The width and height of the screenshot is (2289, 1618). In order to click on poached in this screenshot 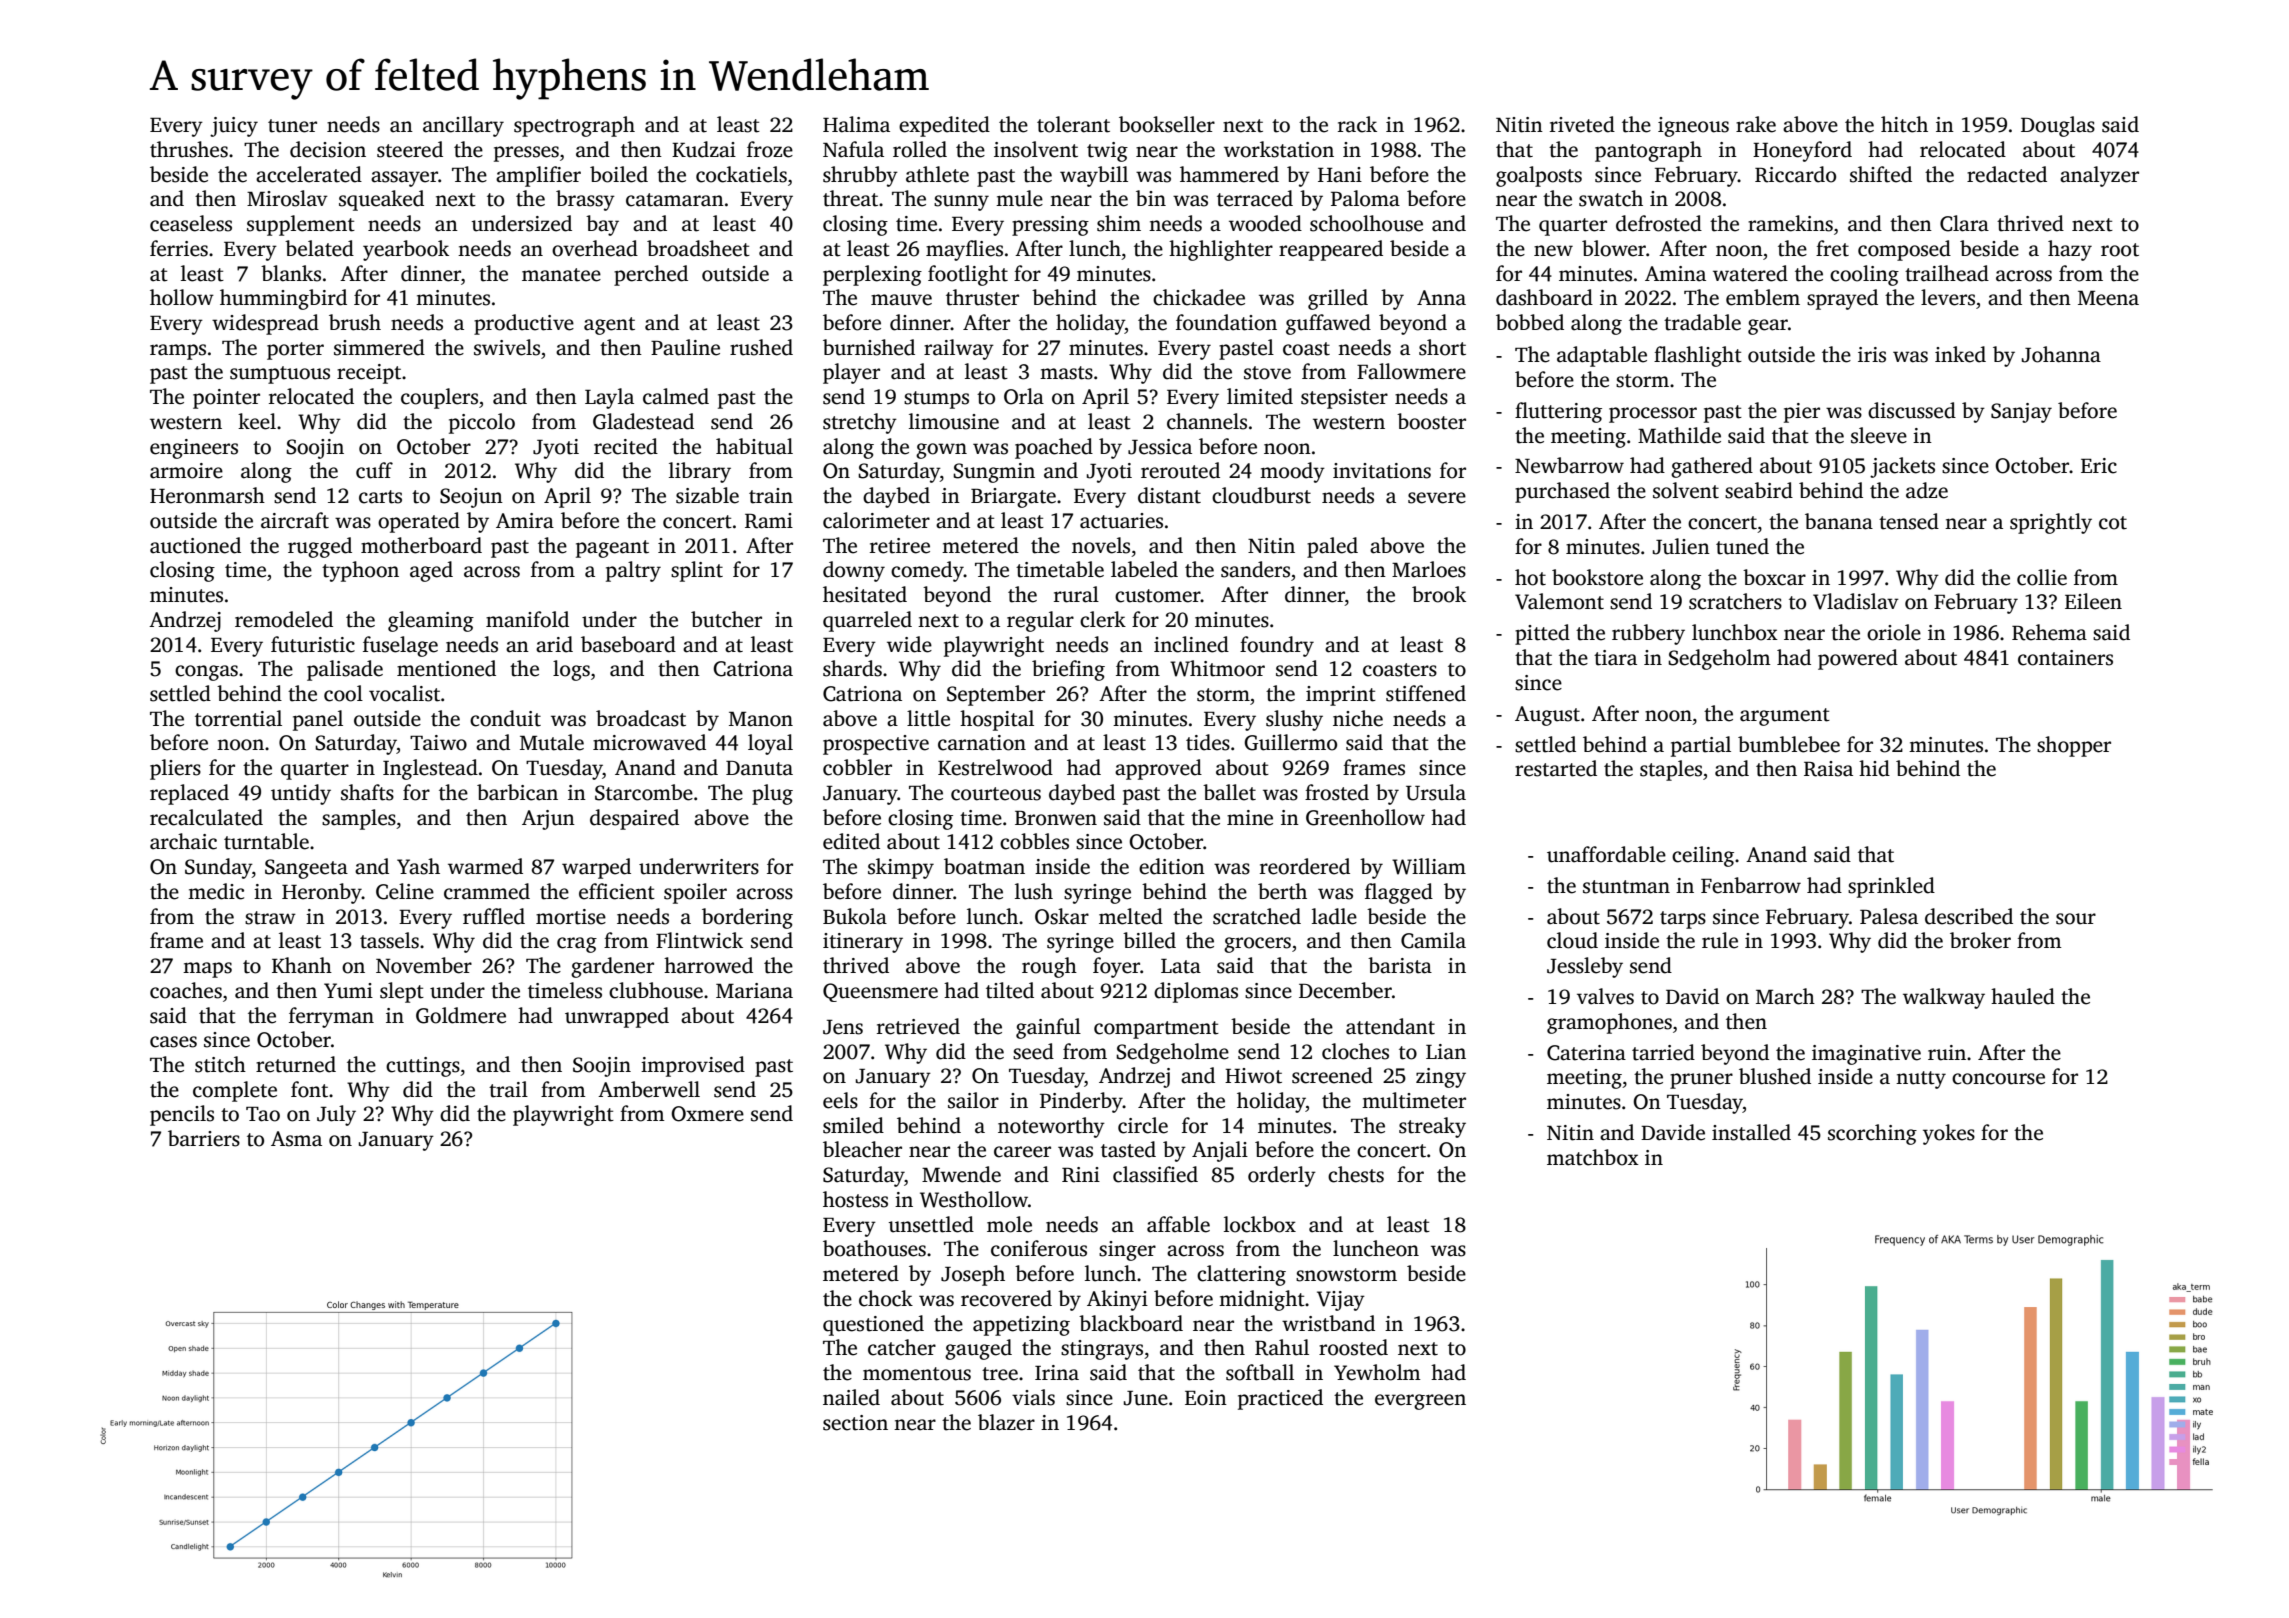, I will do `click(1054, 448)`.
